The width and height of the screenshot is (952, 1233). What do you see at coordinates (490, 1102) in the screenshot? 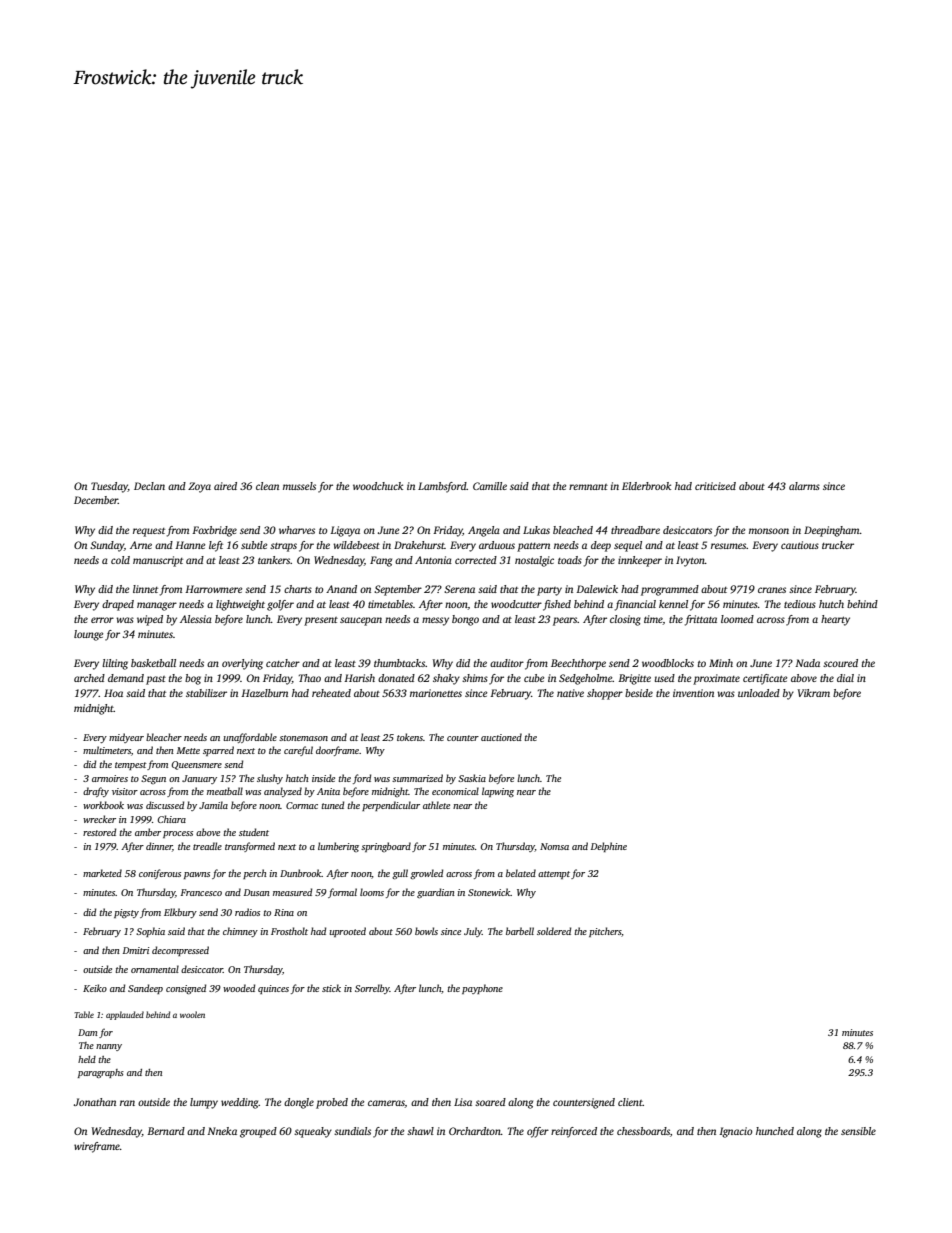
I see `soared` at bounding box center [490, 1102].
